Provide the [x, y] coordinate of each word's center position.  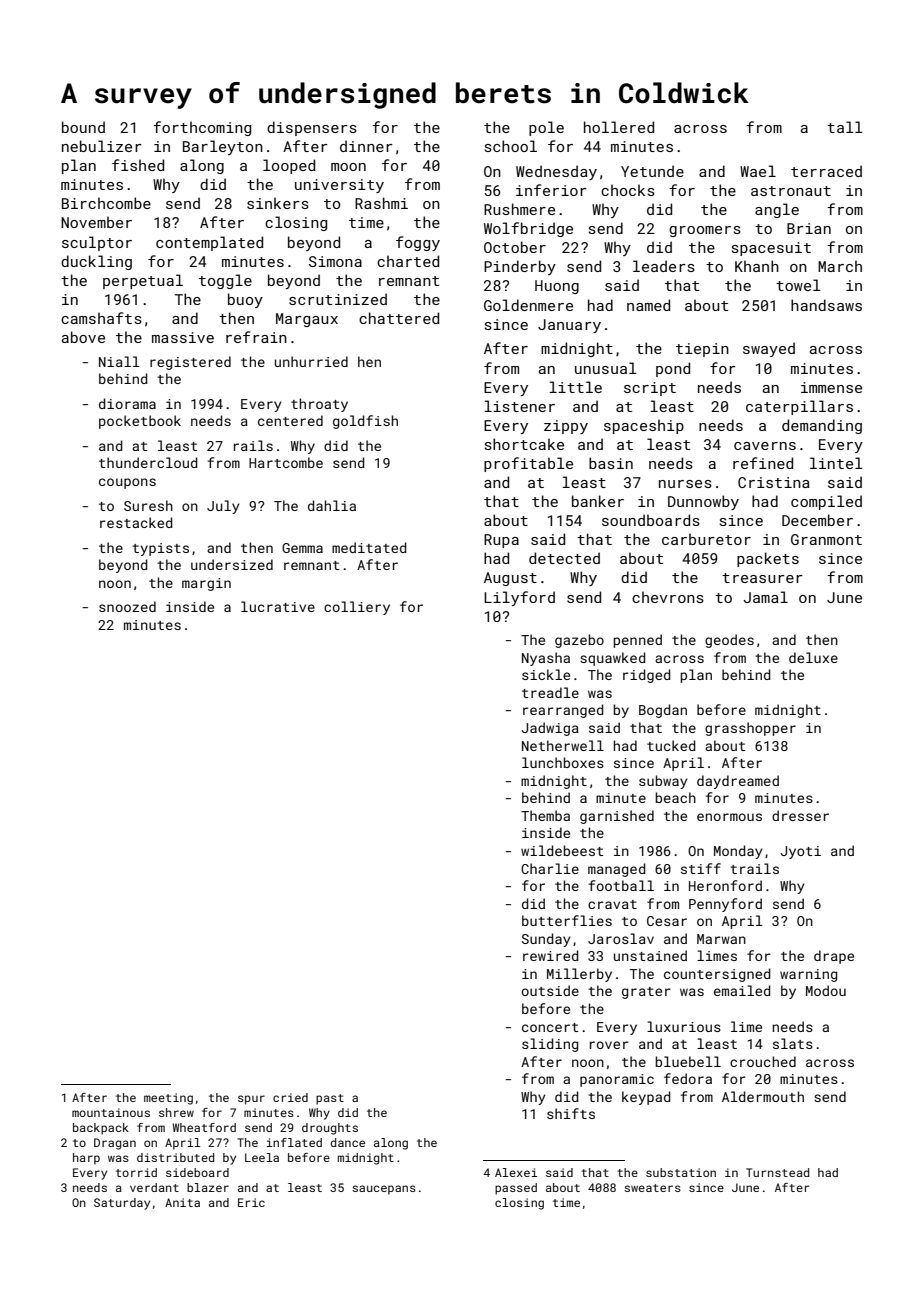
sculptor [97, 243]
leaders [664, 266]
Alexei [516, 1172]
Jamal [765, 597]
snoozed [127, 606]
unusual [606, 368]
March [840, 266]
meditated [369, 547]
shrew [176, 1112]
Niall [119, 361]
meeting [168, 1099]
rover [609, 1045]
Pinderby [520, 267]
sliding [550, 1045]
